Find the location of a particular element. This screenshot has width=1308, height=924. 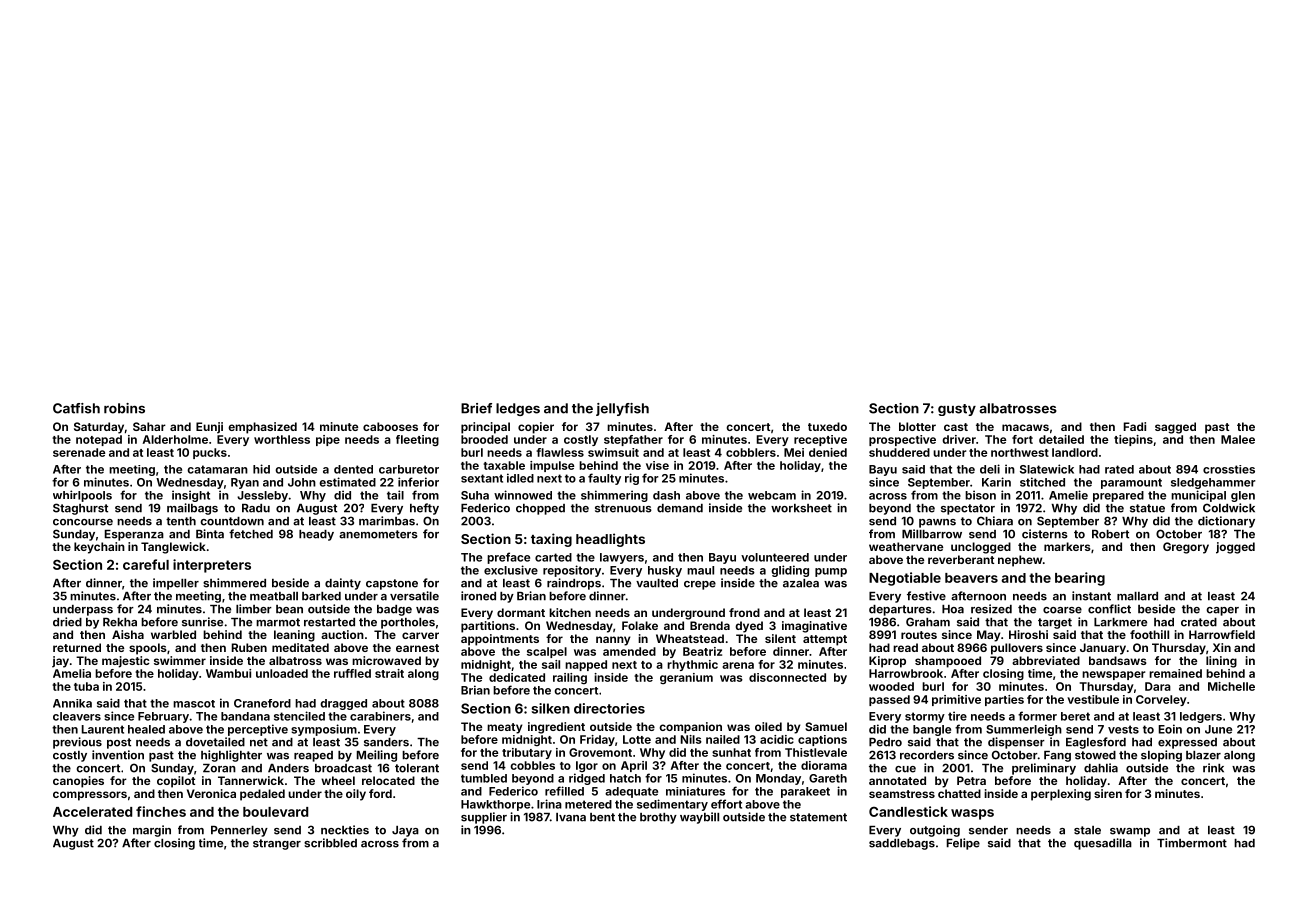

sagged is located at coordinates (1175, 428).
